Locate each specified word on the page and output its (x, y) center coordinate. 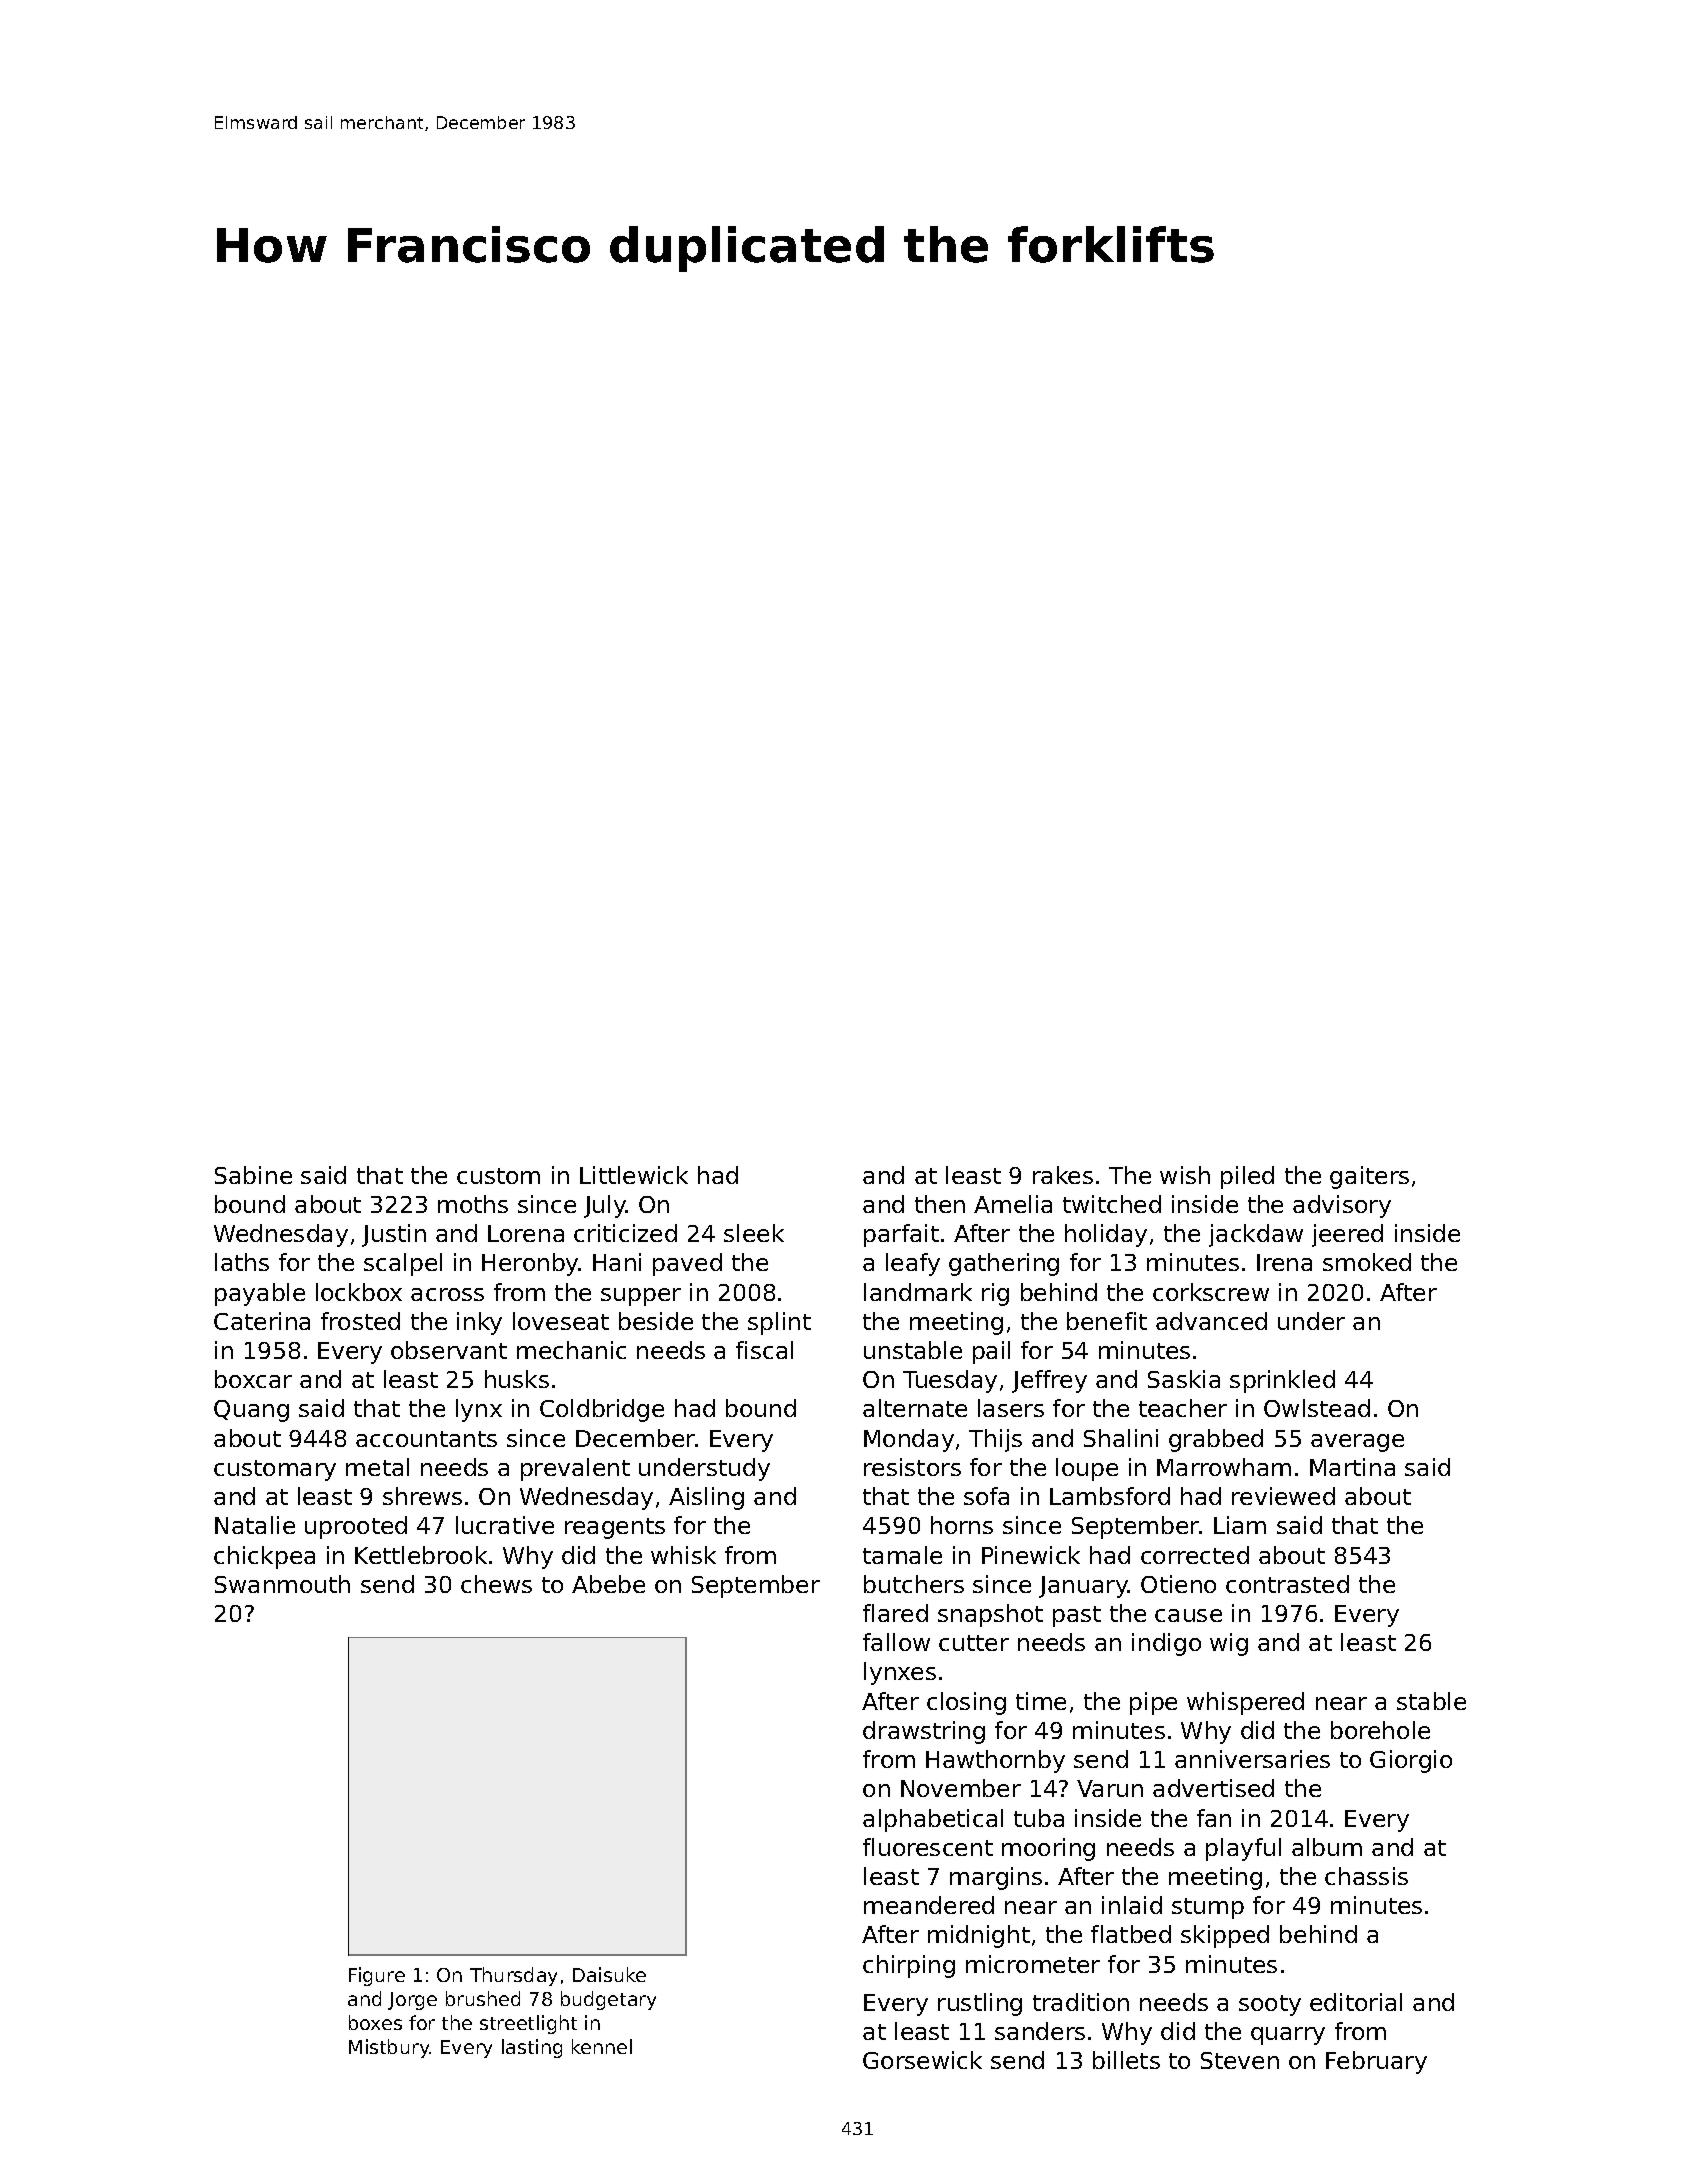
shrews (422, 1496)
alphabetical (933, 1820)
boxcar (253, 1379)
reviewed (1283, 1496)
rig (995, 1294)
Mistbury (389, 2048)
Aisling (706, 1498)
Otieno (1178, 1584)
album (1327, 1847)
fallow (896, 1642)
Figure (377, 1976)
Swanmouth (282, 1584)
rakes (1063, 1175)
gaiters (1369, 1177)
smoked (1367, 1262)
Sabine (253, 1175)
